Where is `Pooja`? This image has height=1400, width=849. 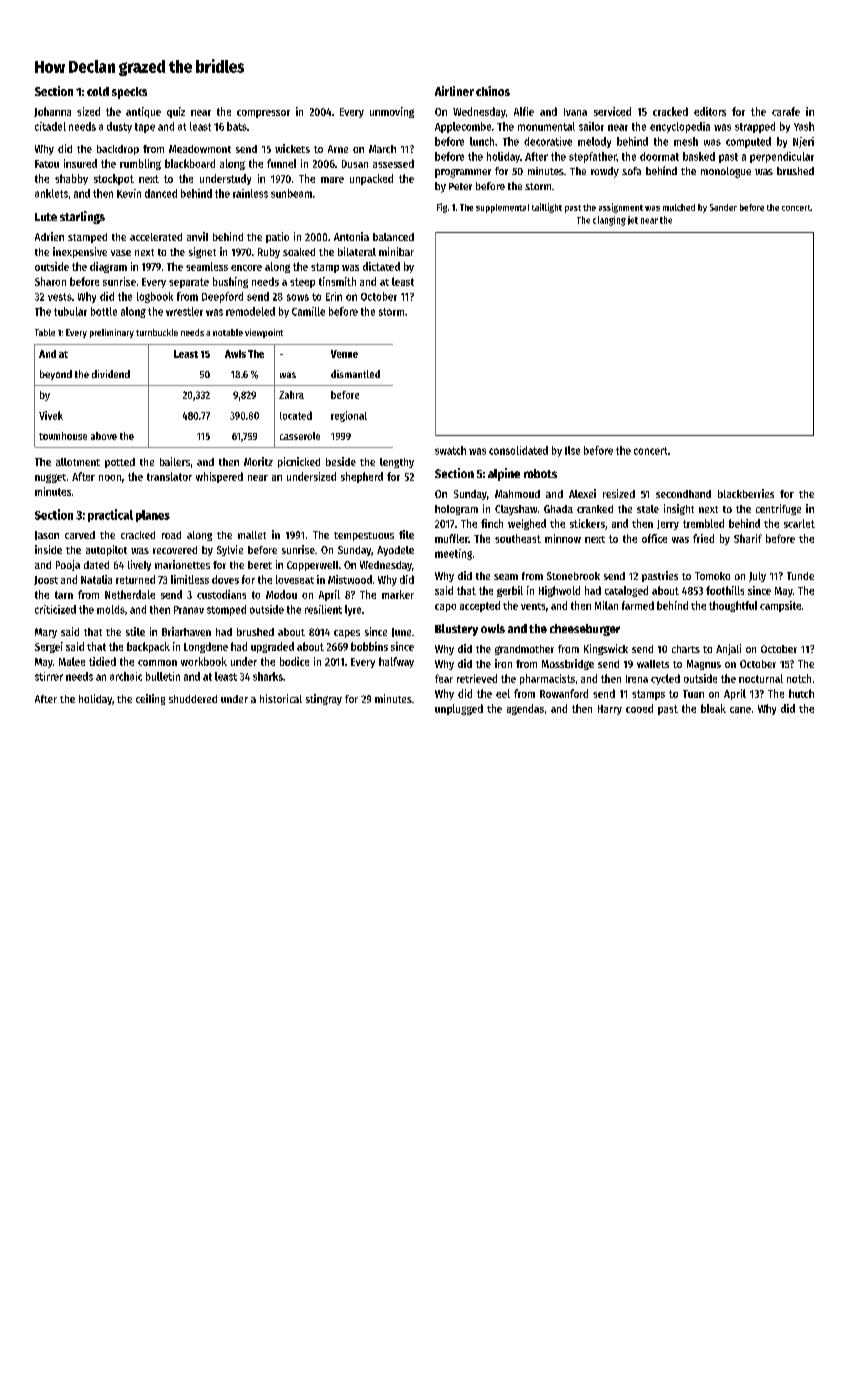
Pooja is located at coordinates (68, 565).
